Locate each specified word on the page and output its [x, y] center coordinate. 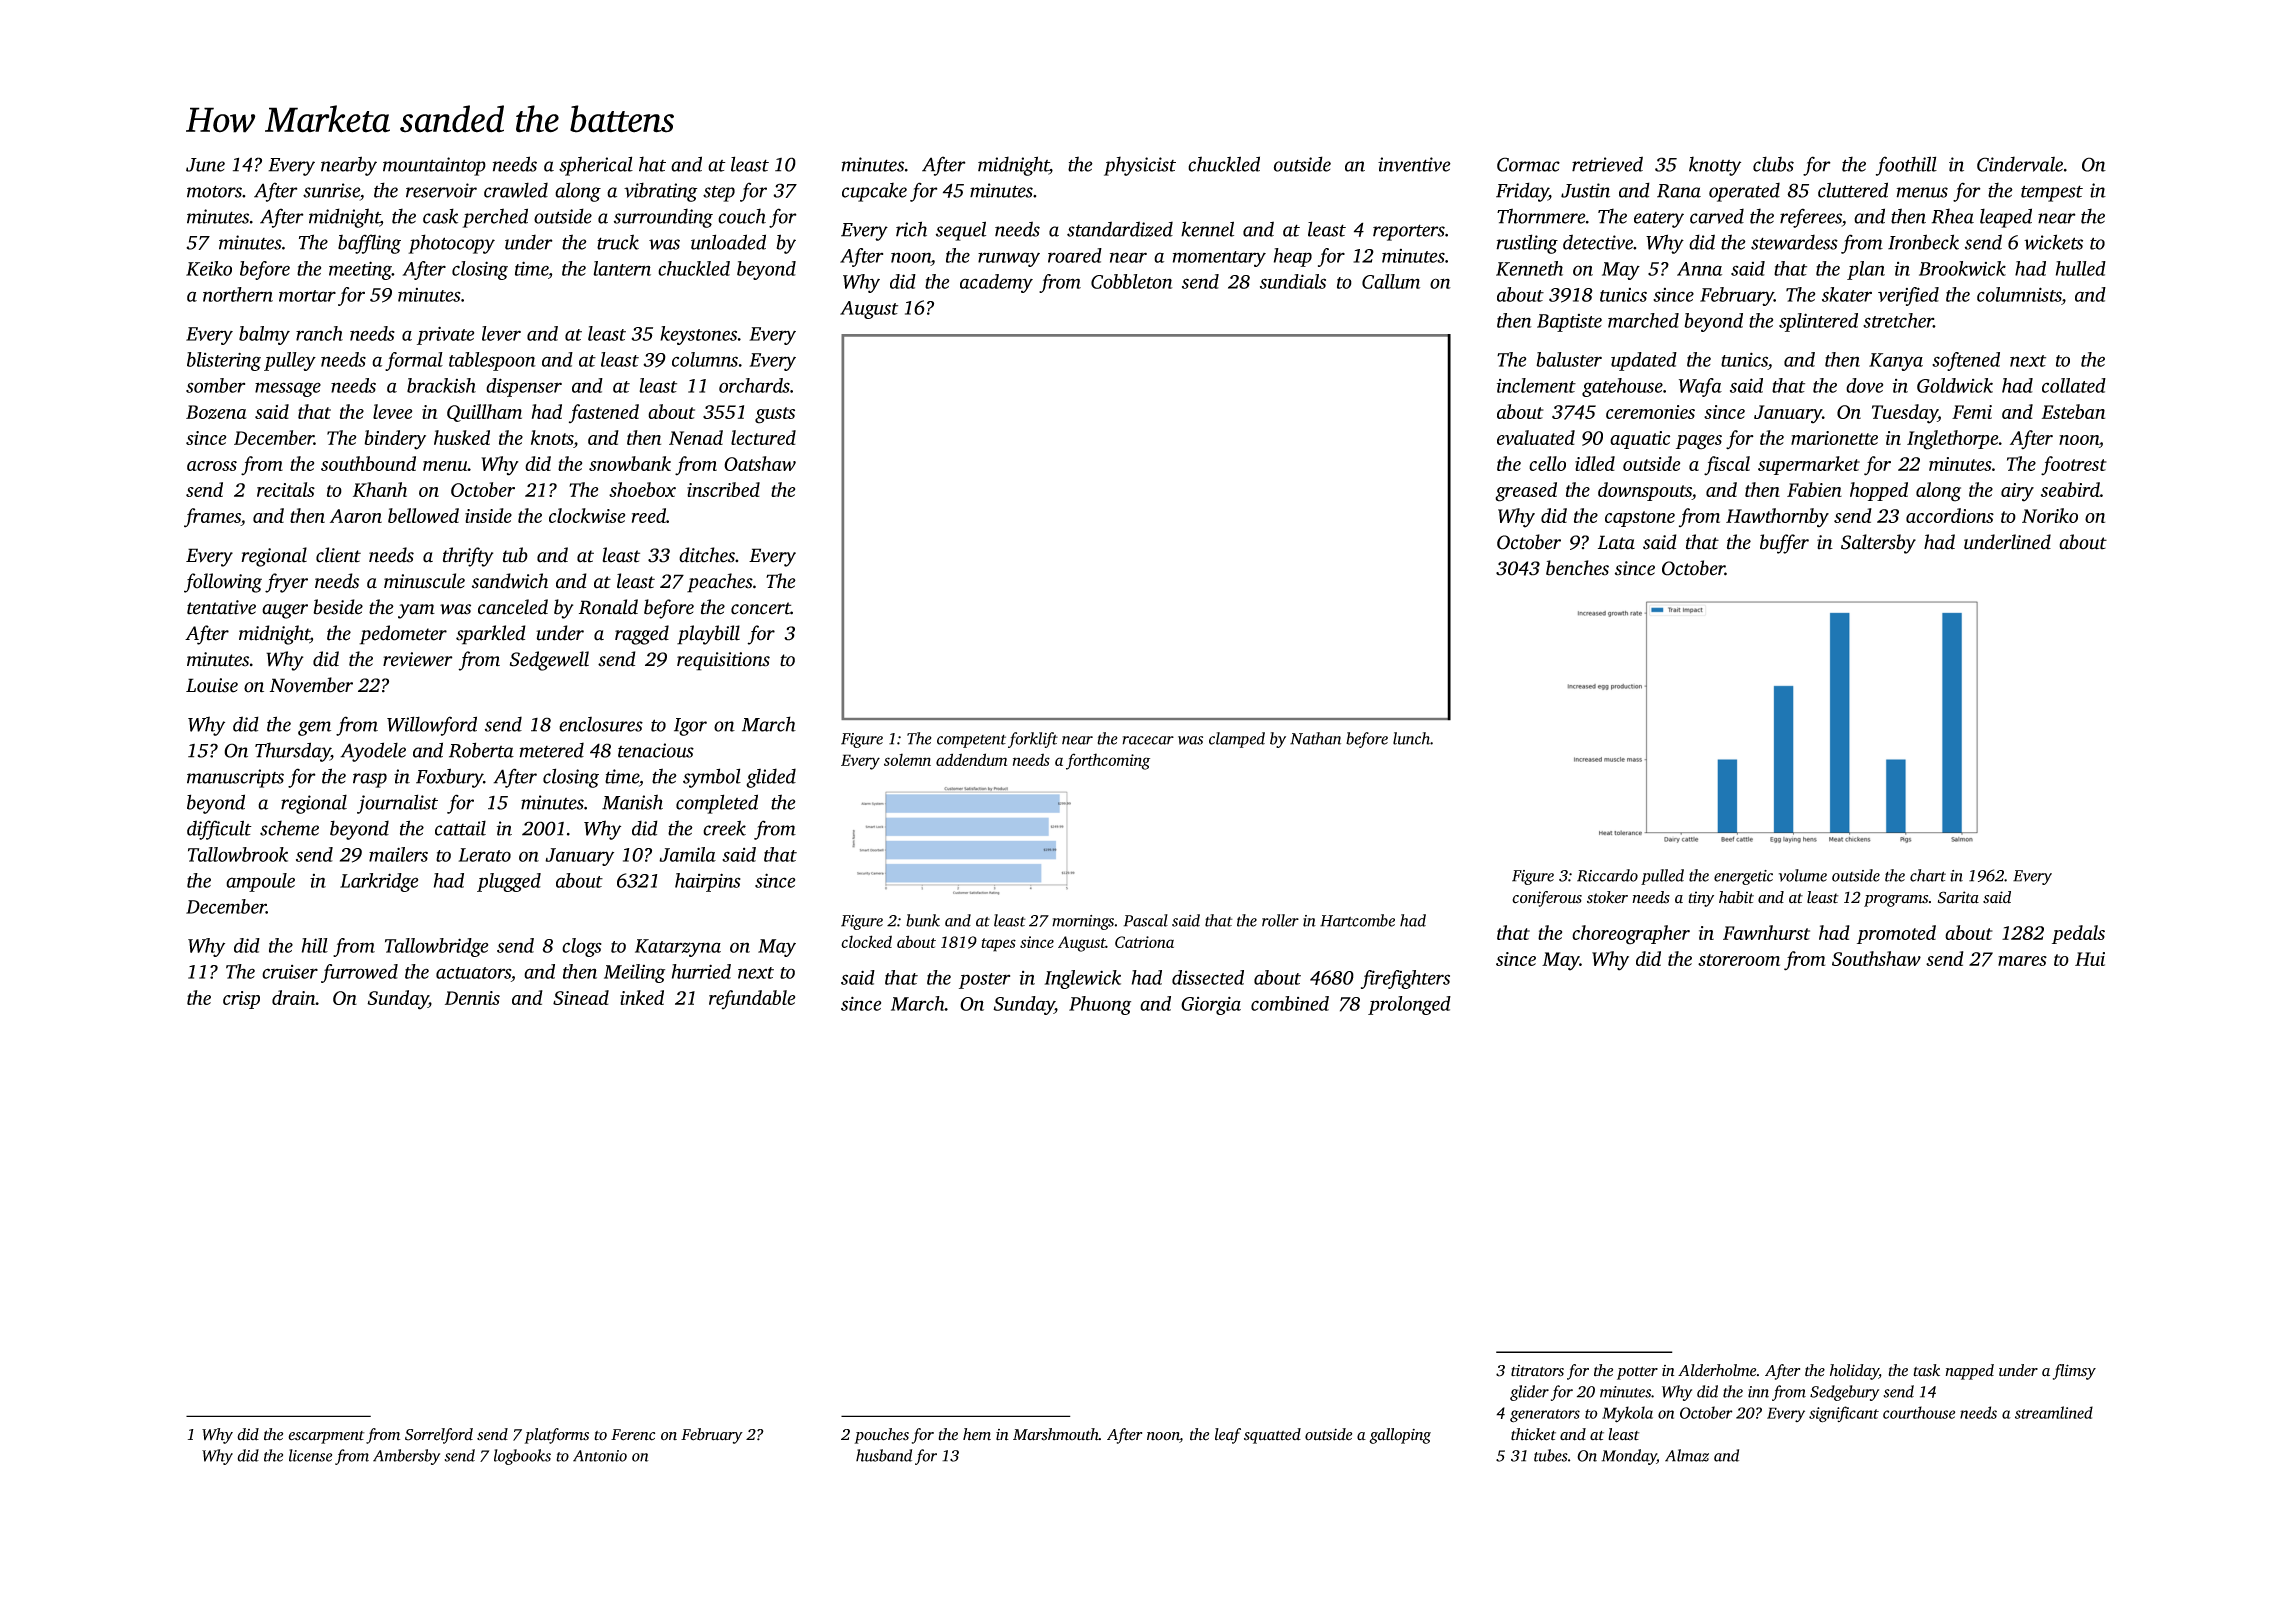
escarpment [326, 1437]
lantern [622, 268]
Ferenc [633, 1435]
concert [761, 608]
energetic [1743, 877]
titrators [1537, 1371]
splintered [1818, 322]
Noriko [2050, 515]
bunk [923, 920]
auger [285, 611]
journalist [397, 804]
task [1926, 1370]
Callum [1391, 281]
